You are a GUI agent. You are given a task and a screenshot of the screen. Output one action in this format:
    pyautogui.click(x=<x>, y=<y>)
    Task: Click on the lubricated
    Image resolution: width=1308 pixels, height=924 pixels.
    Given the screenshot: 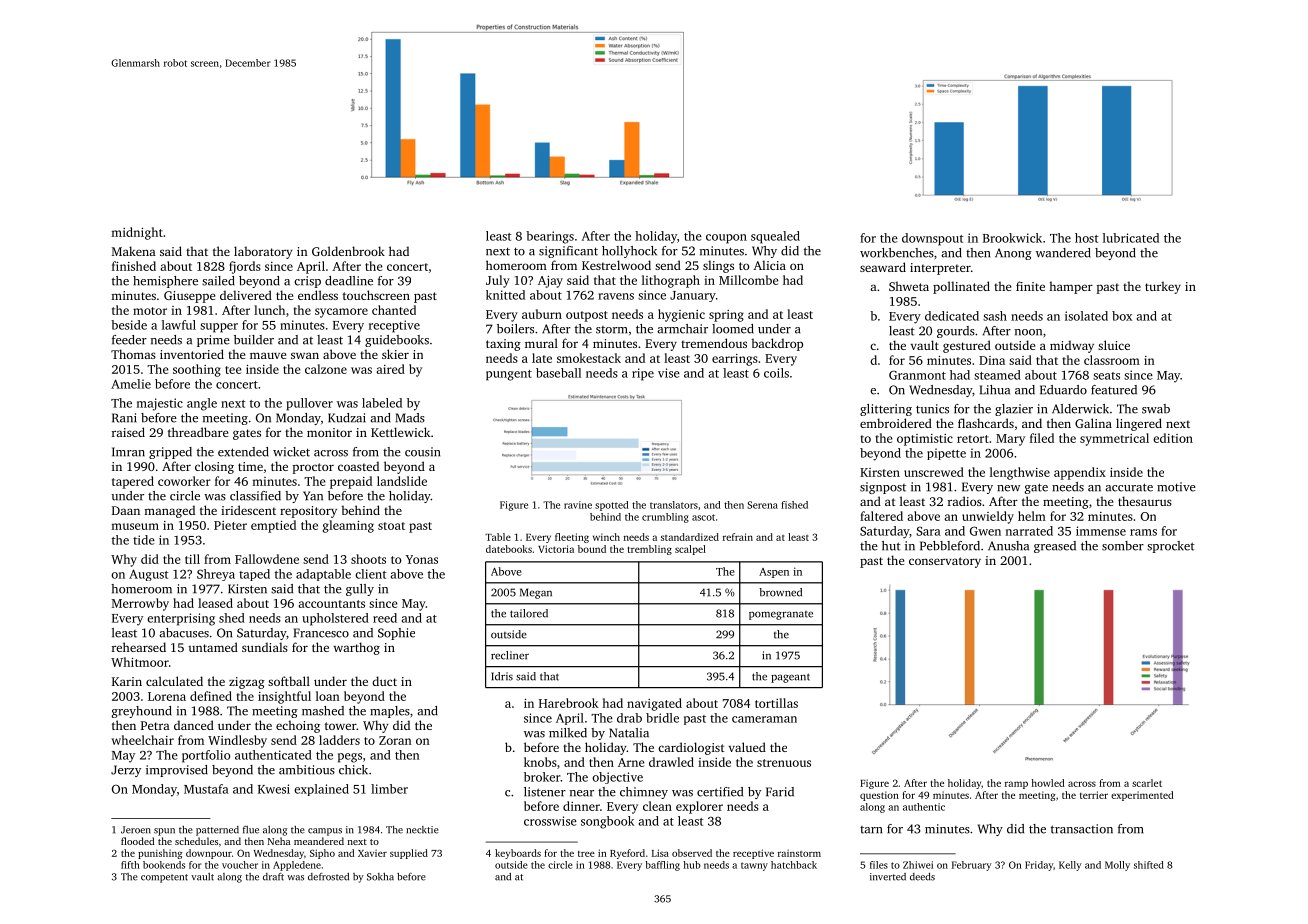 What is the action you would take?
    pyautogui.click(x=1131, y=238)
